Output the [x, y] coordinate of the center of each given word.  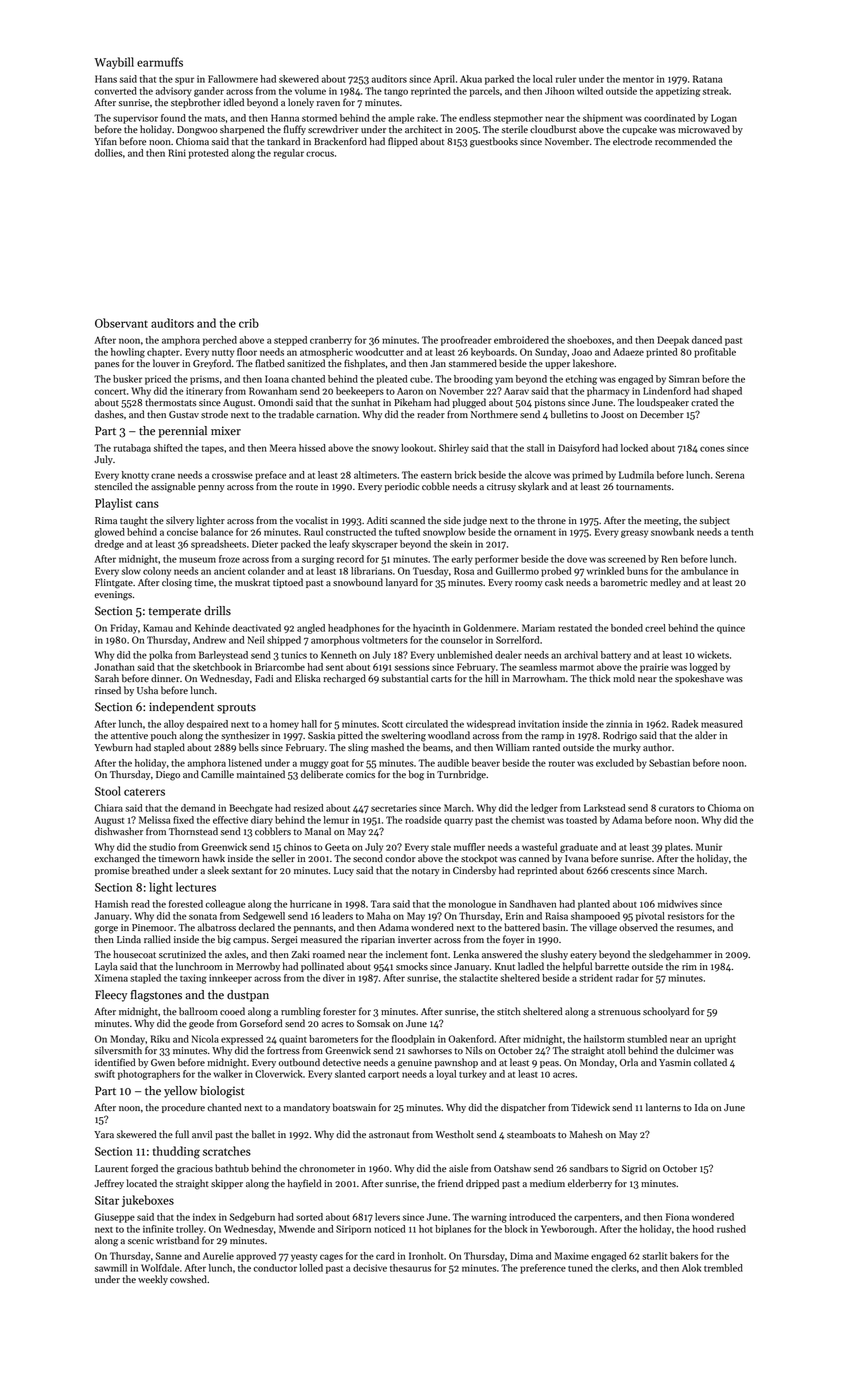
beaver [485, 763]
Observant [121, 323]
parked [499, 80]
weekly [153, 1280]
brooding [473, 380]
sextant [247, 871]
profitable [715, 353]
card [385, 1256]
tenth [742, 532]
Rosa [464, 571]
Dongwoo [197, 131]
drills [217, 611]
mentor [638, 80]
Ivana [576, 858]
